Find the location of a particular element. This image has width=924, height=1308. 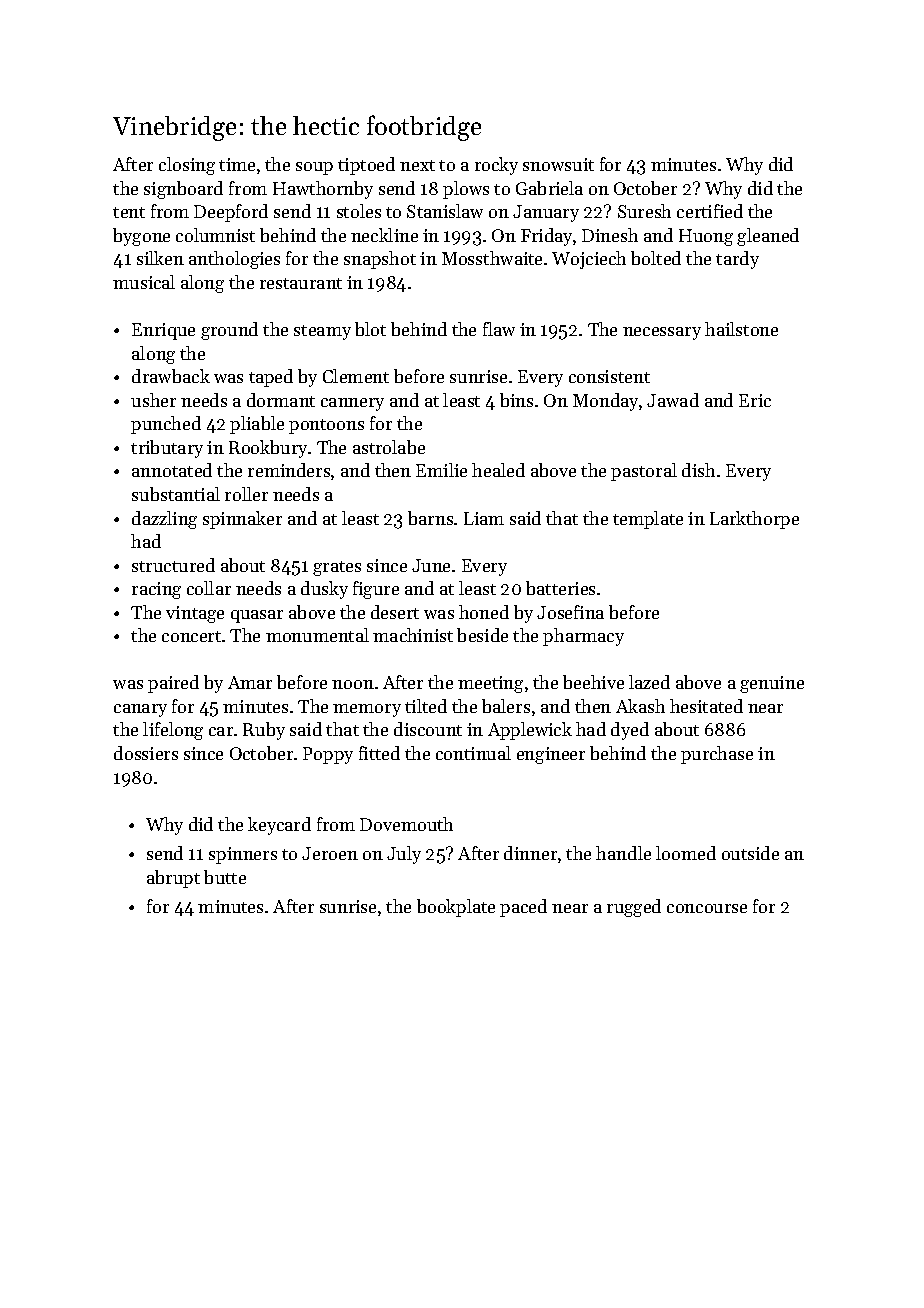

Wojciech is located at coordinates (589, 260).
